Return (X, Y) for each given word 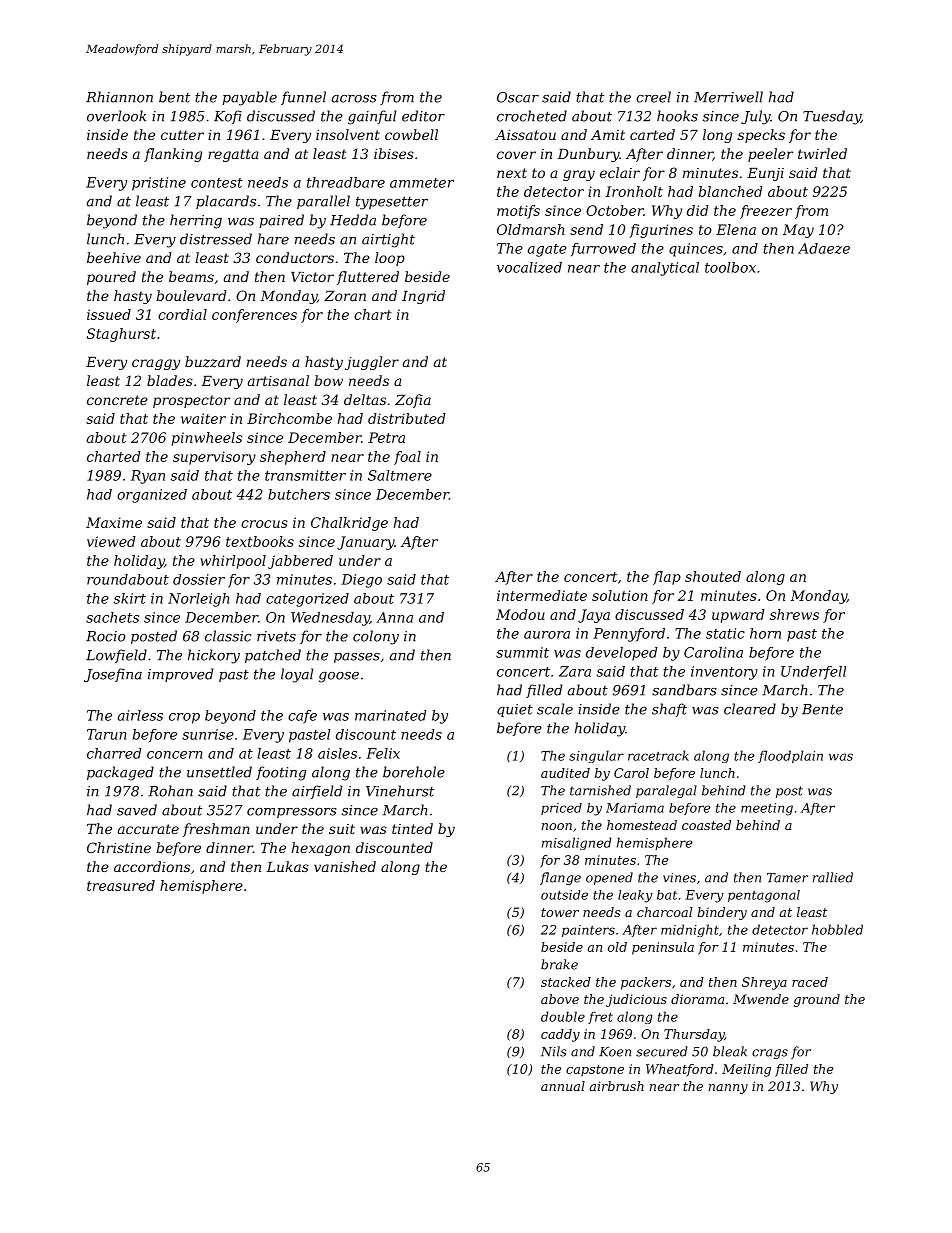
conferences (254, 316)
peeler (770, 155)
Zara (575, 671)
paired (281, 221)
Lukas (287, 866)
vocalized (529, 267)
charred (114, 753)
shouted (713, 576)
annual (563, 1086)
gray (579, 175)
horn (765, 633)
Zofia (413, 401)
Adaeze (824, 248)
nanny (728, 1089)
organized (152, 496)
